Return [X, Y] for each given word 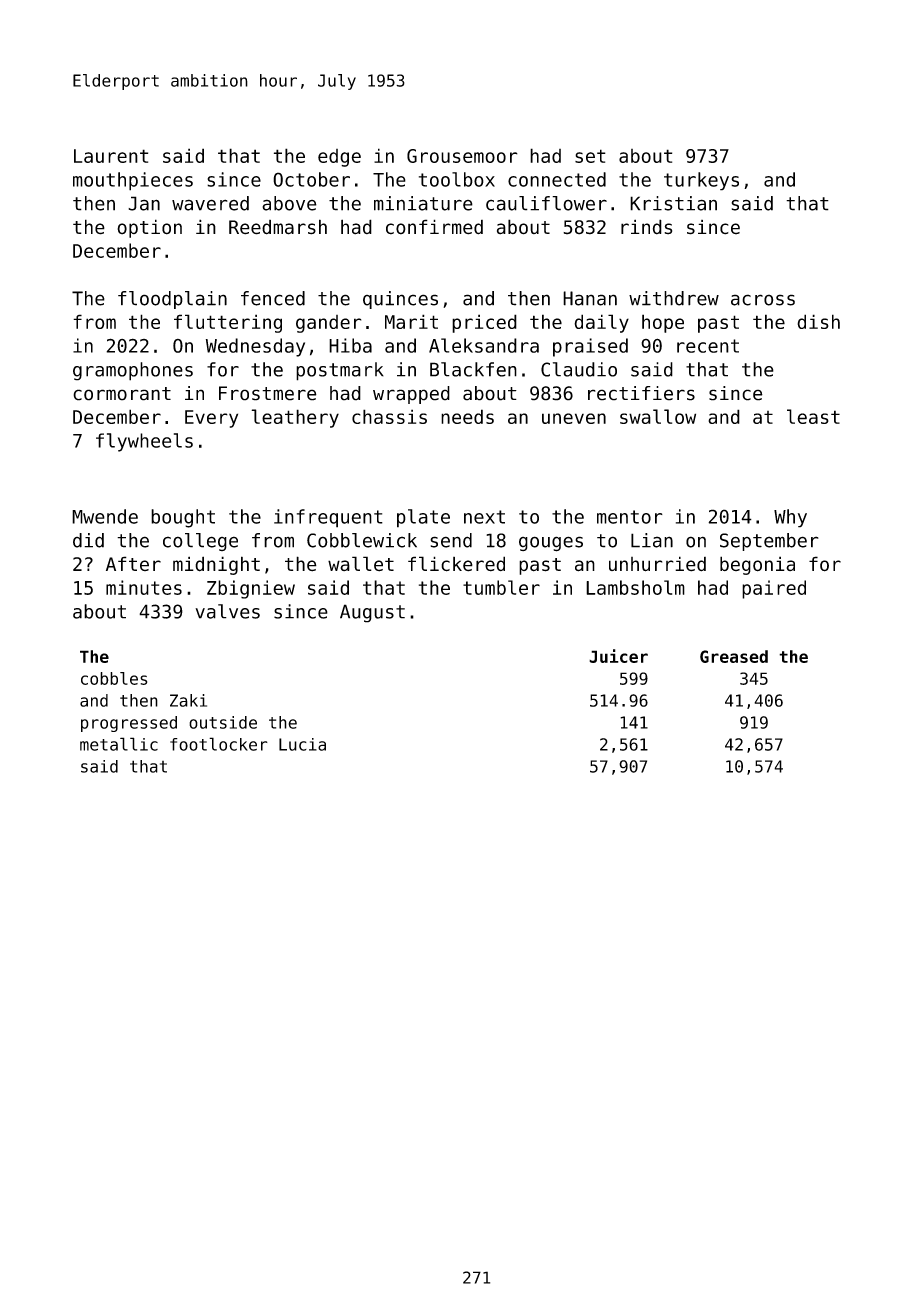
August [372, 613]
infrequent [328, 518]
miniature [423, 203]
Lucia [302, 744]
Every [211, 419]
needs [467, 416]
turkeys [701, 181]
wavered [210, 203]
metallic [119, 744]
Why [790, 518]
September [769, 542]
